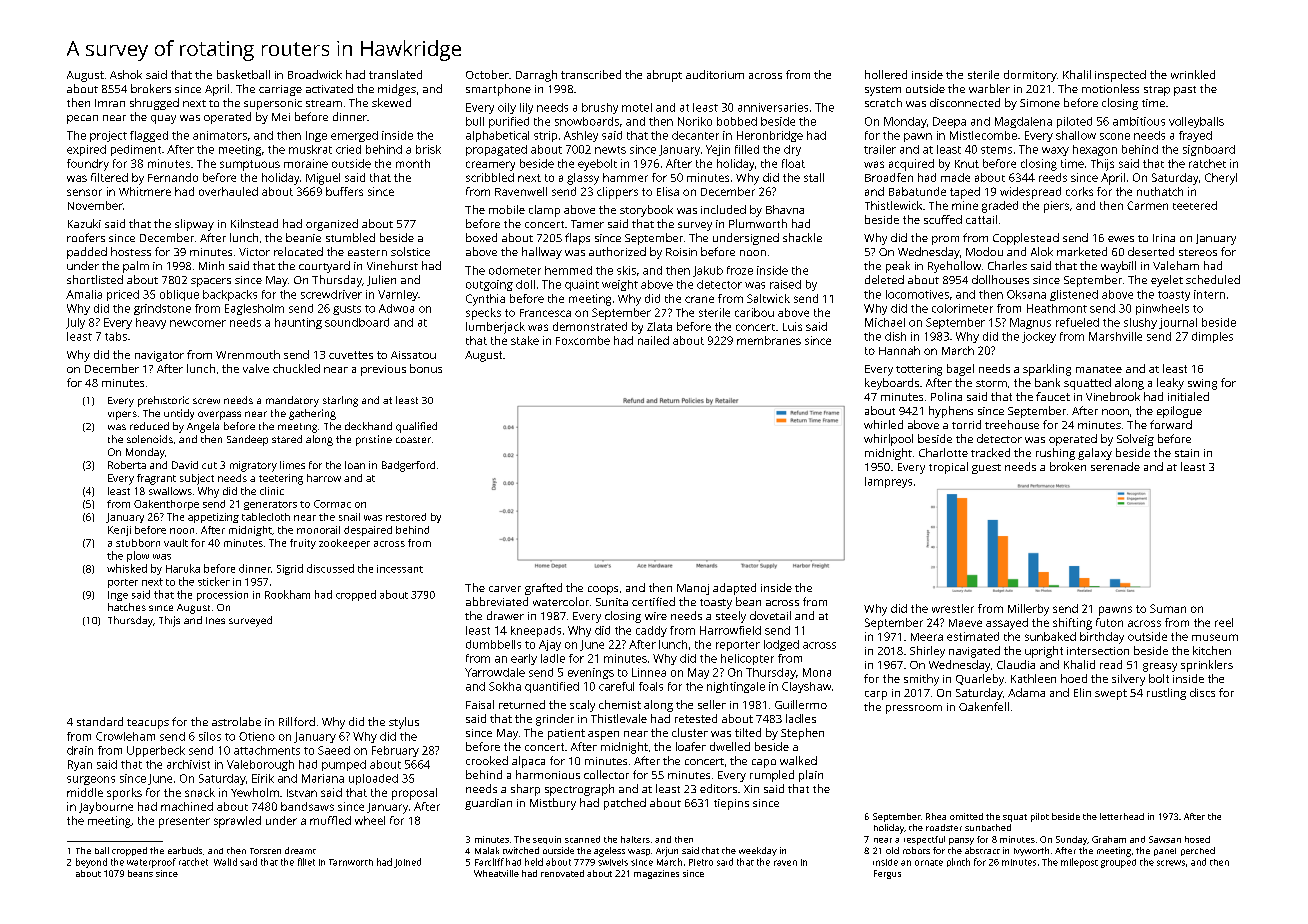 This image has height=924, width=1308. What do you see at coordinates (332, 225) in the image?
I see `organized` at bounding box center [332, 225].
